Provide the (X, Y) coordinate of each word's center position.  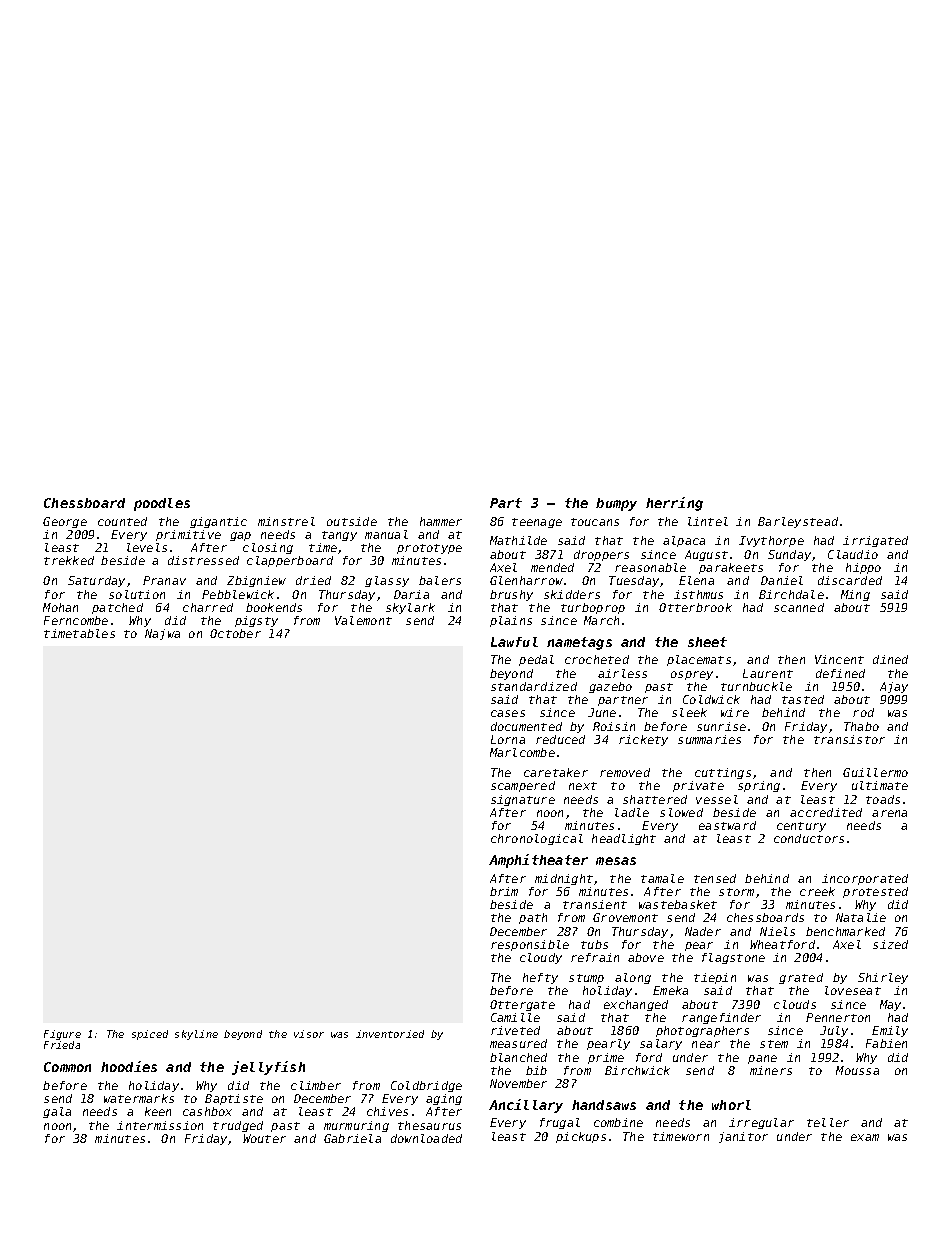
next (583, 786)
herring (674, 504)
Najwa (162, 634)
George (65, 522)
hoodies (129, 1066)
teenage (537, 523)
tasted (803, 699)
